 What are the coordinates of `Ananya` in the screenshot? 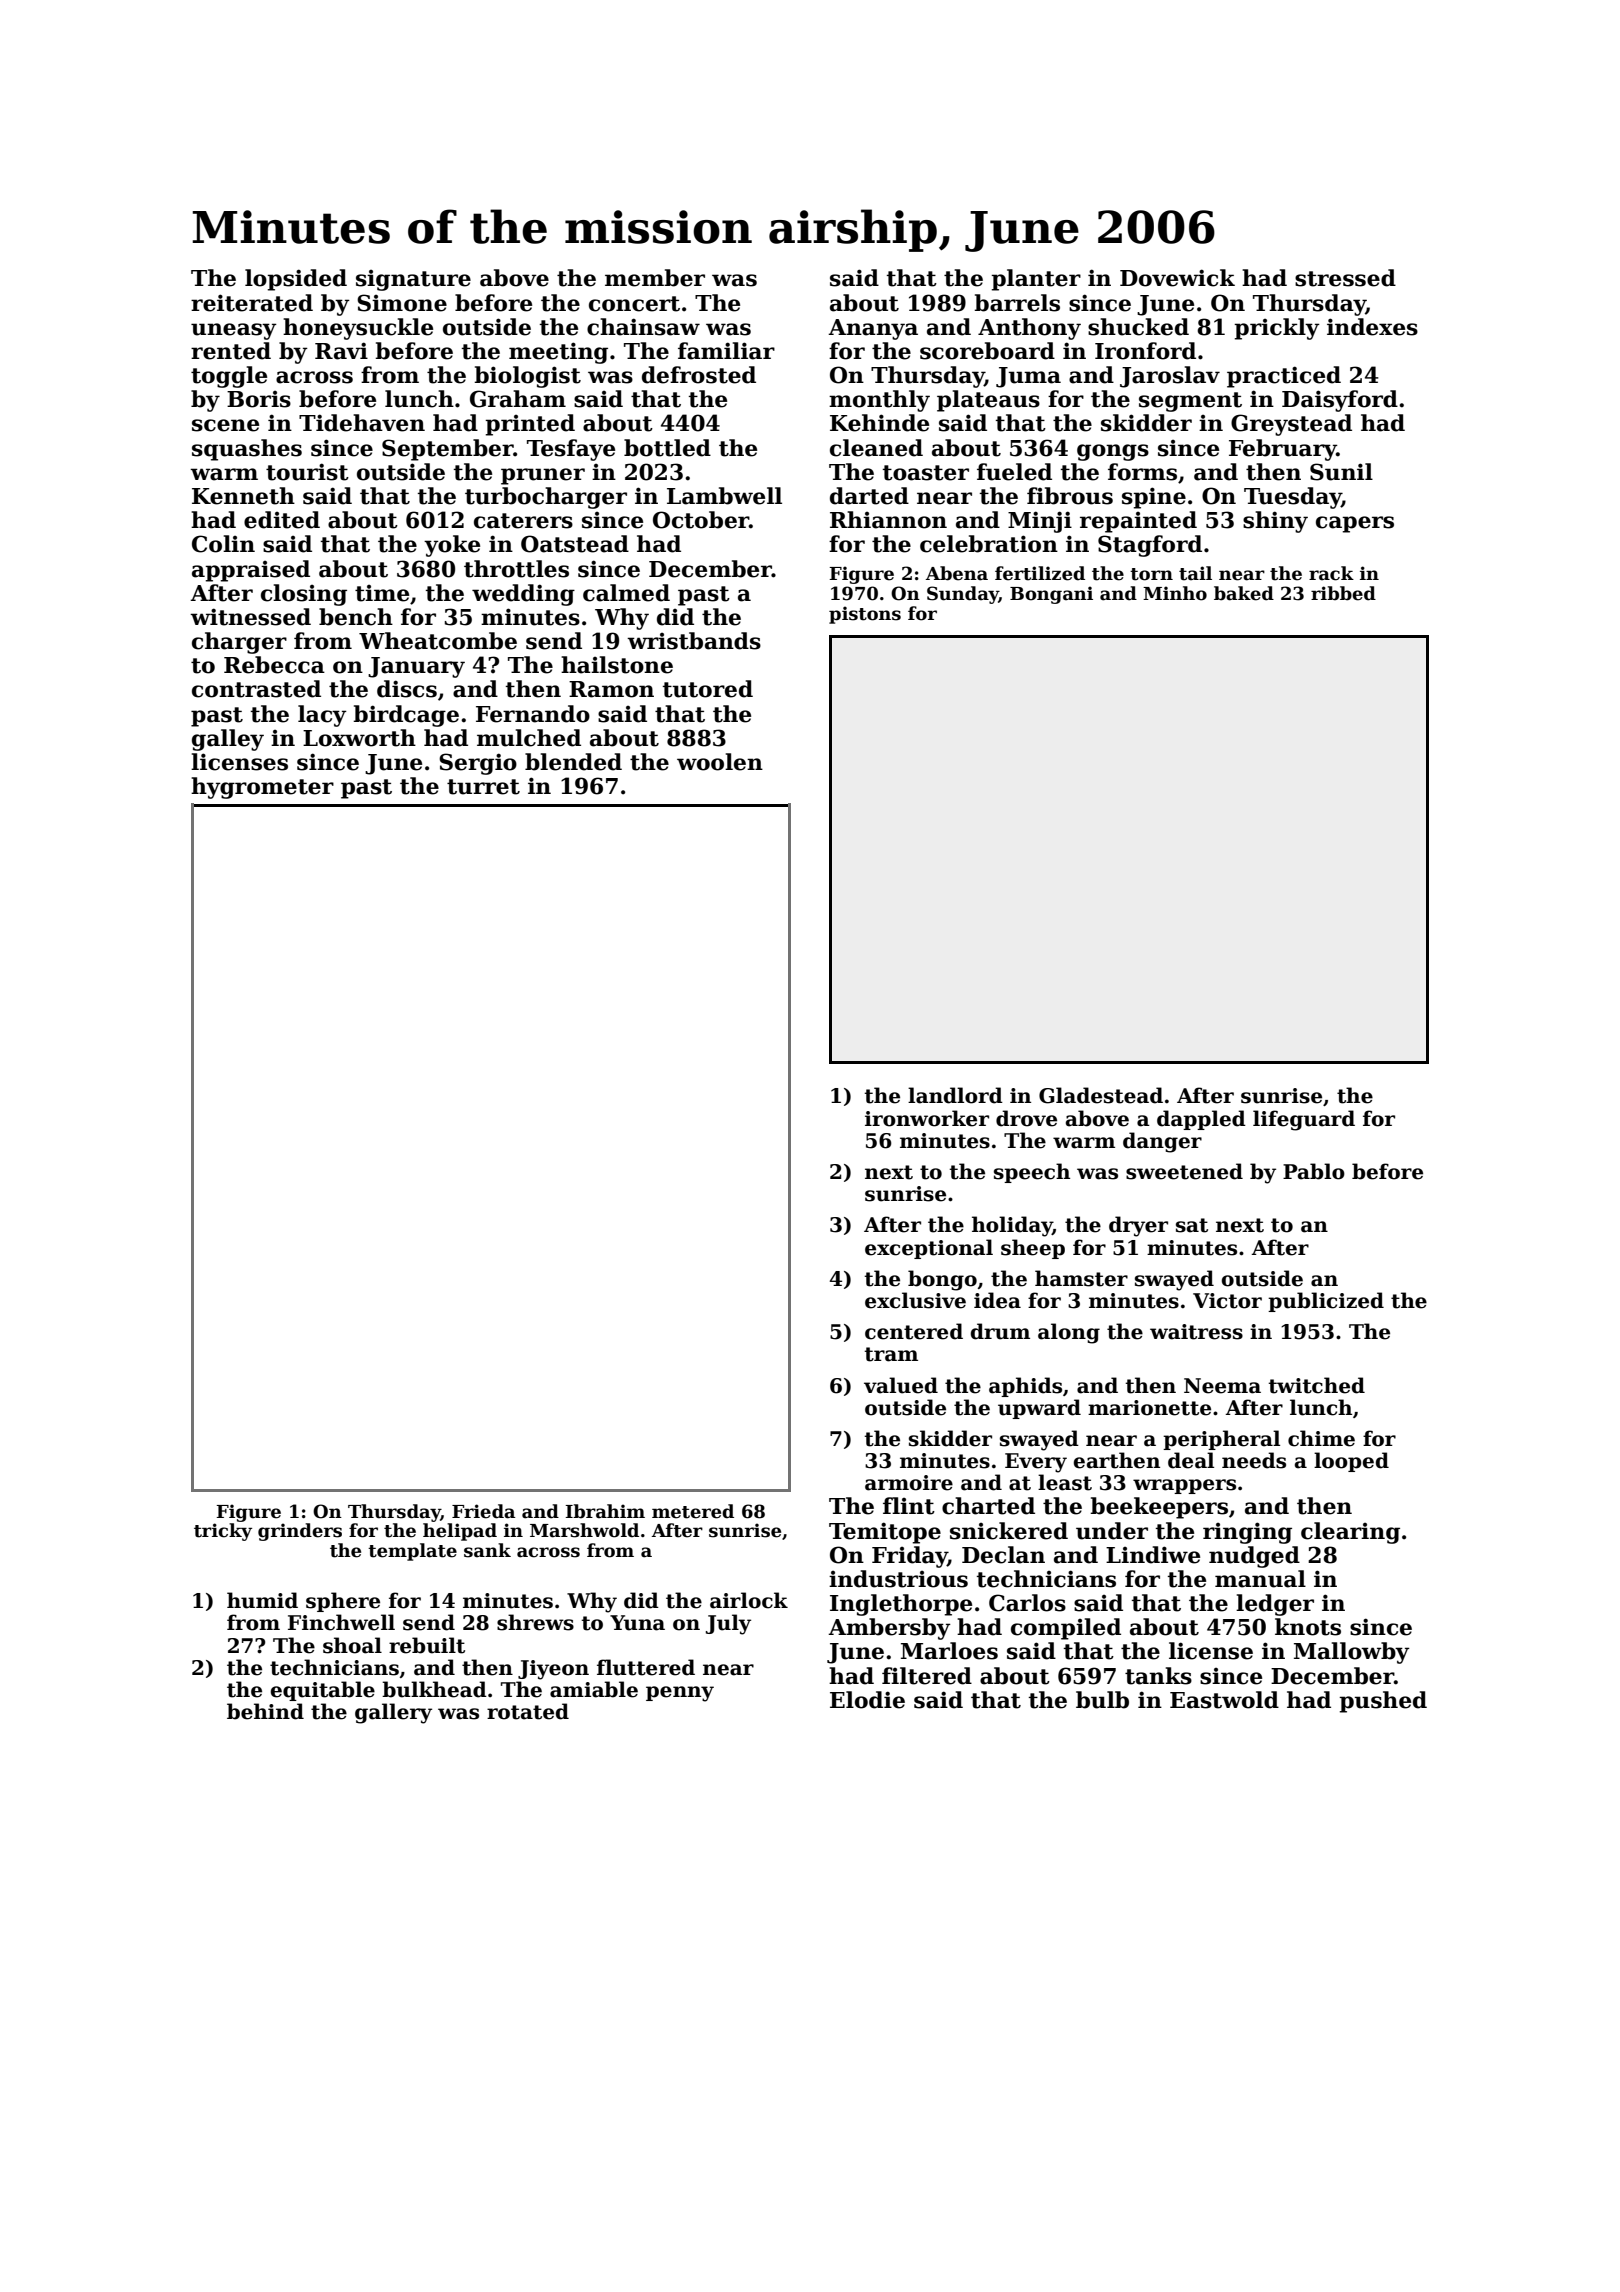 It's located at (873, 329).
